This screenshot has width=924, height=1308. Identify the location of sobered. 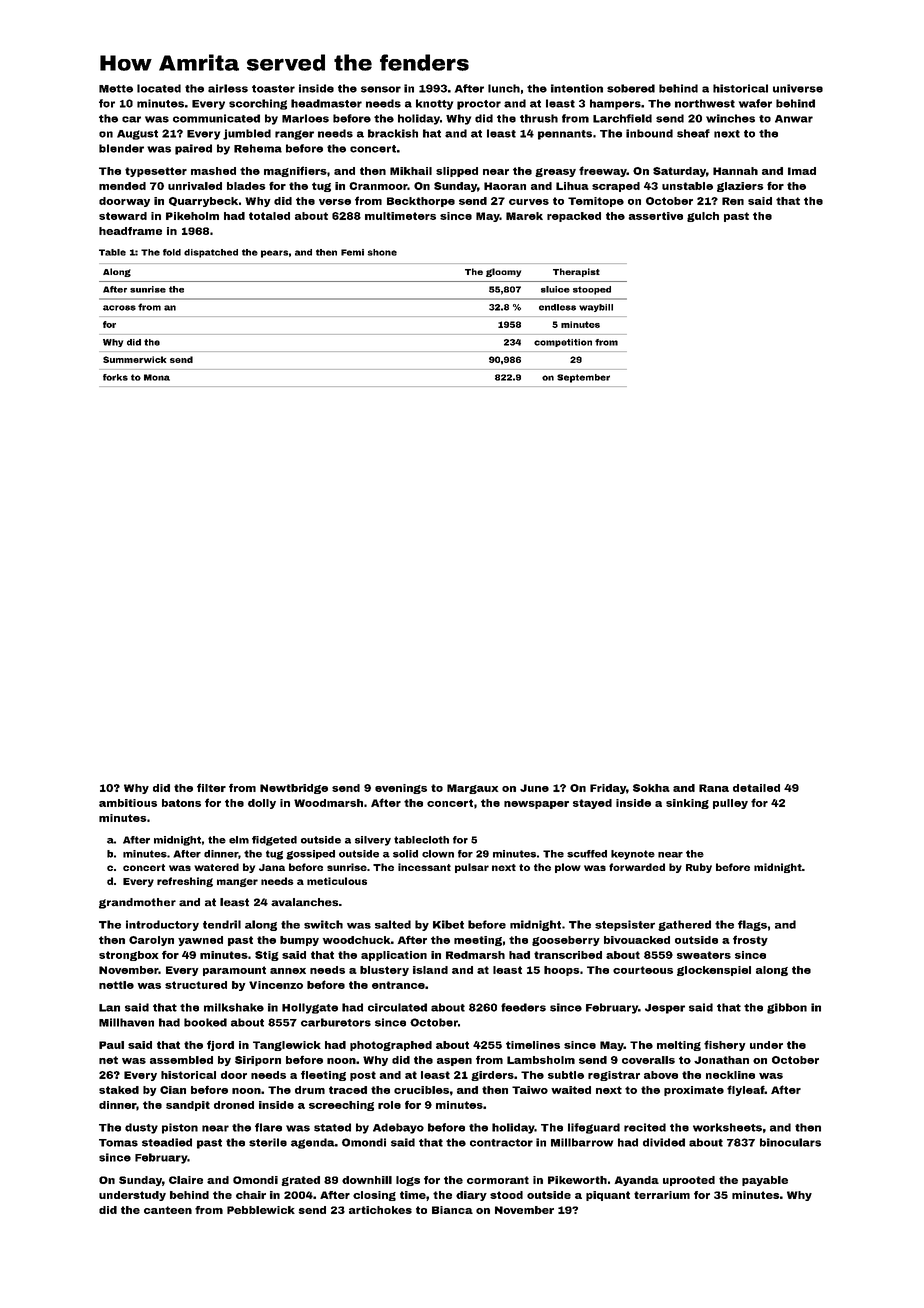
(631, 88).
